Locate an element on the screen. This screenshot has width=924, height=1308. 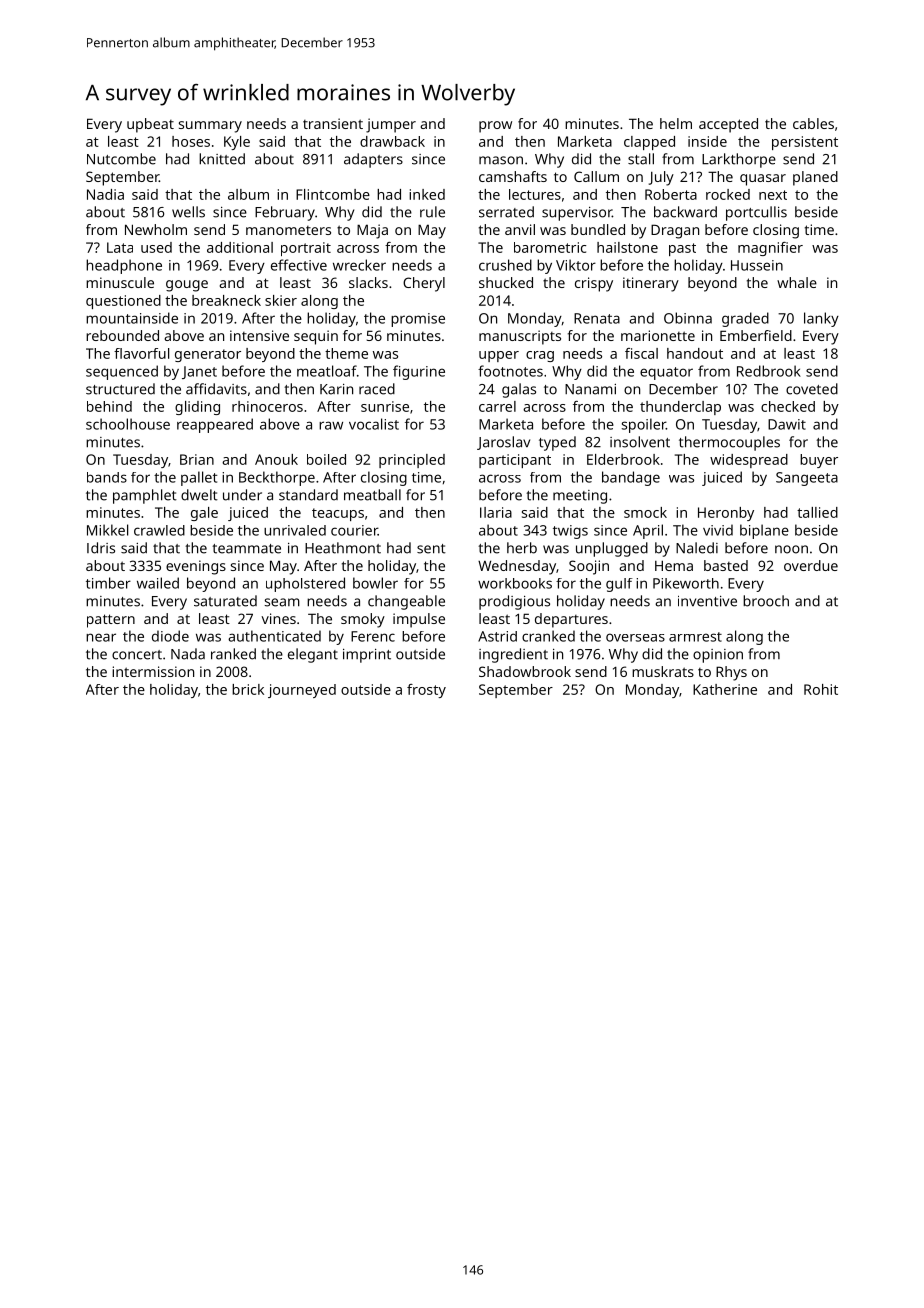
backward is located at coordinates (685, 212).
